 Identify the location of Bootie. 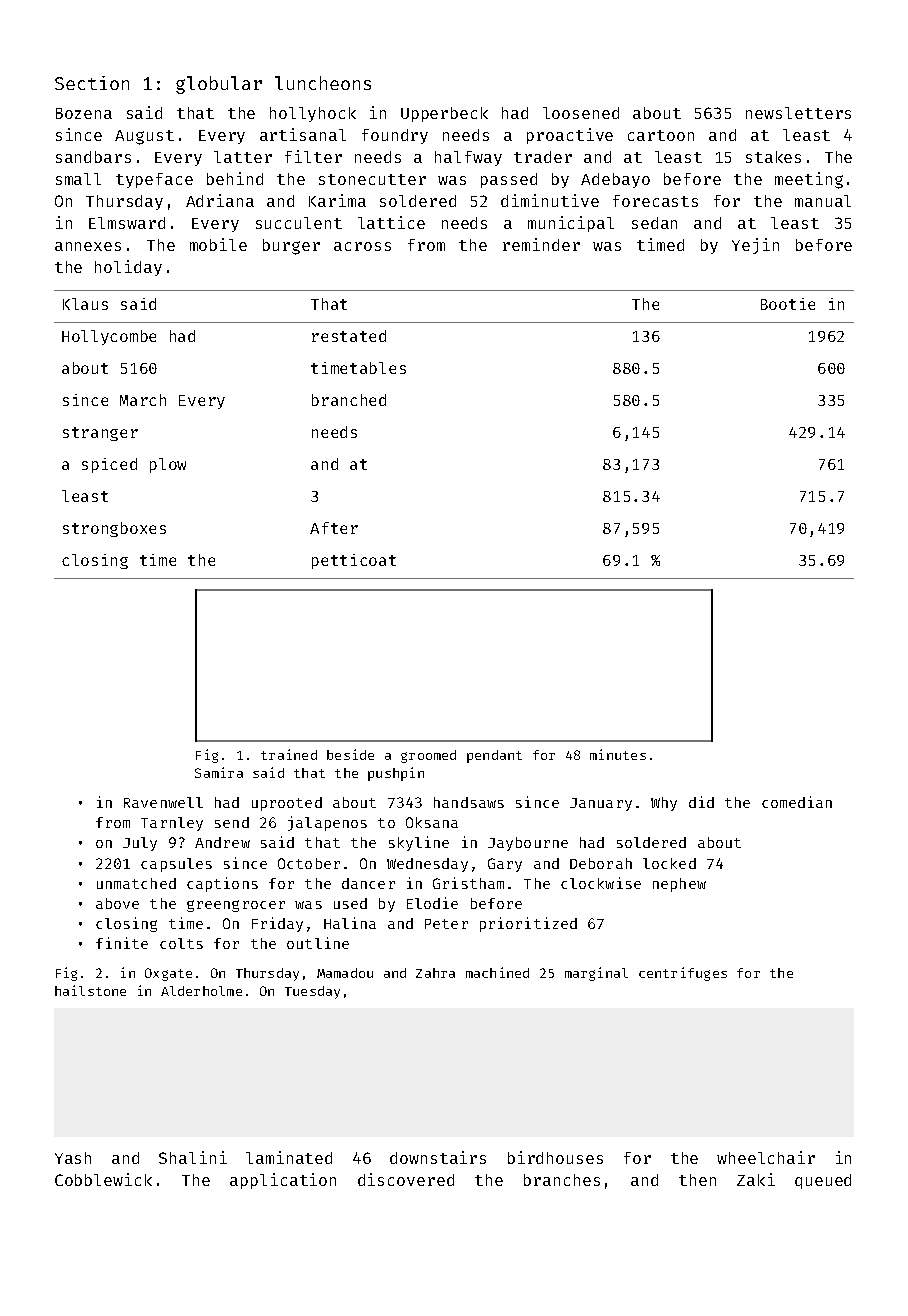
(788, 304).
